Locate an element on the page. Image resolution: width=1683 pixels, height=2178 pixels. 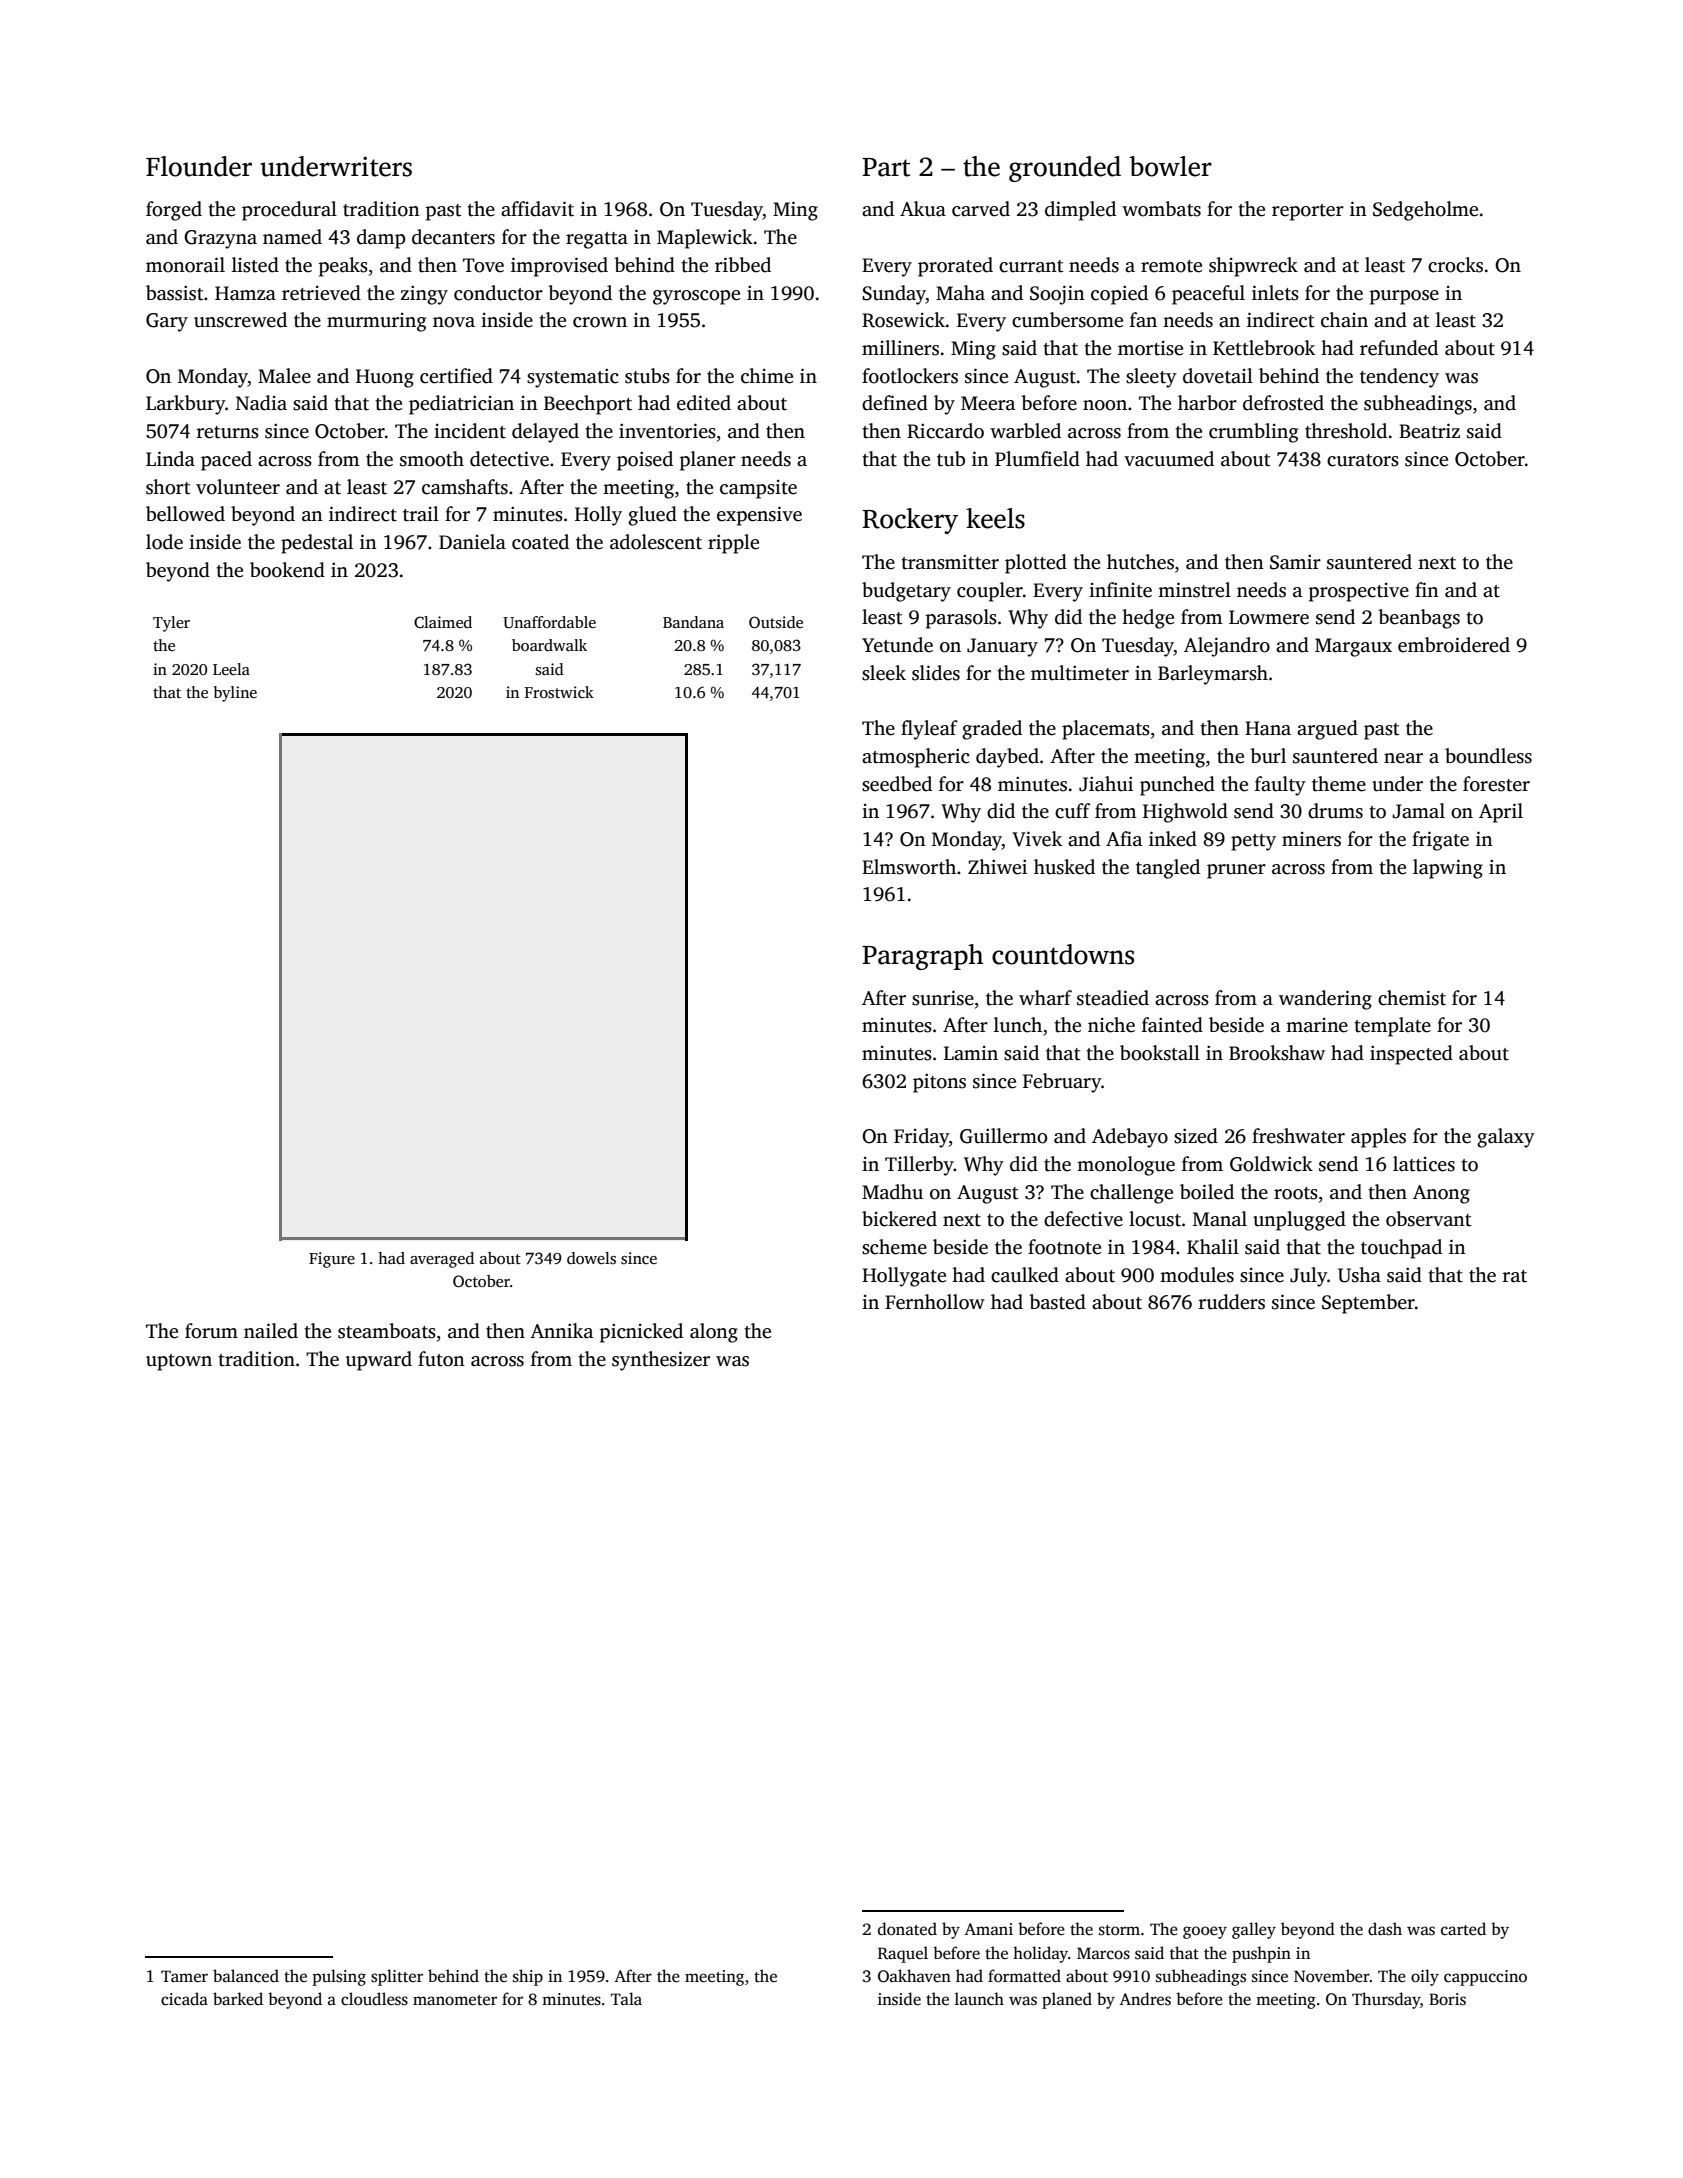
Figure is located at coordinates (332, 1260).
